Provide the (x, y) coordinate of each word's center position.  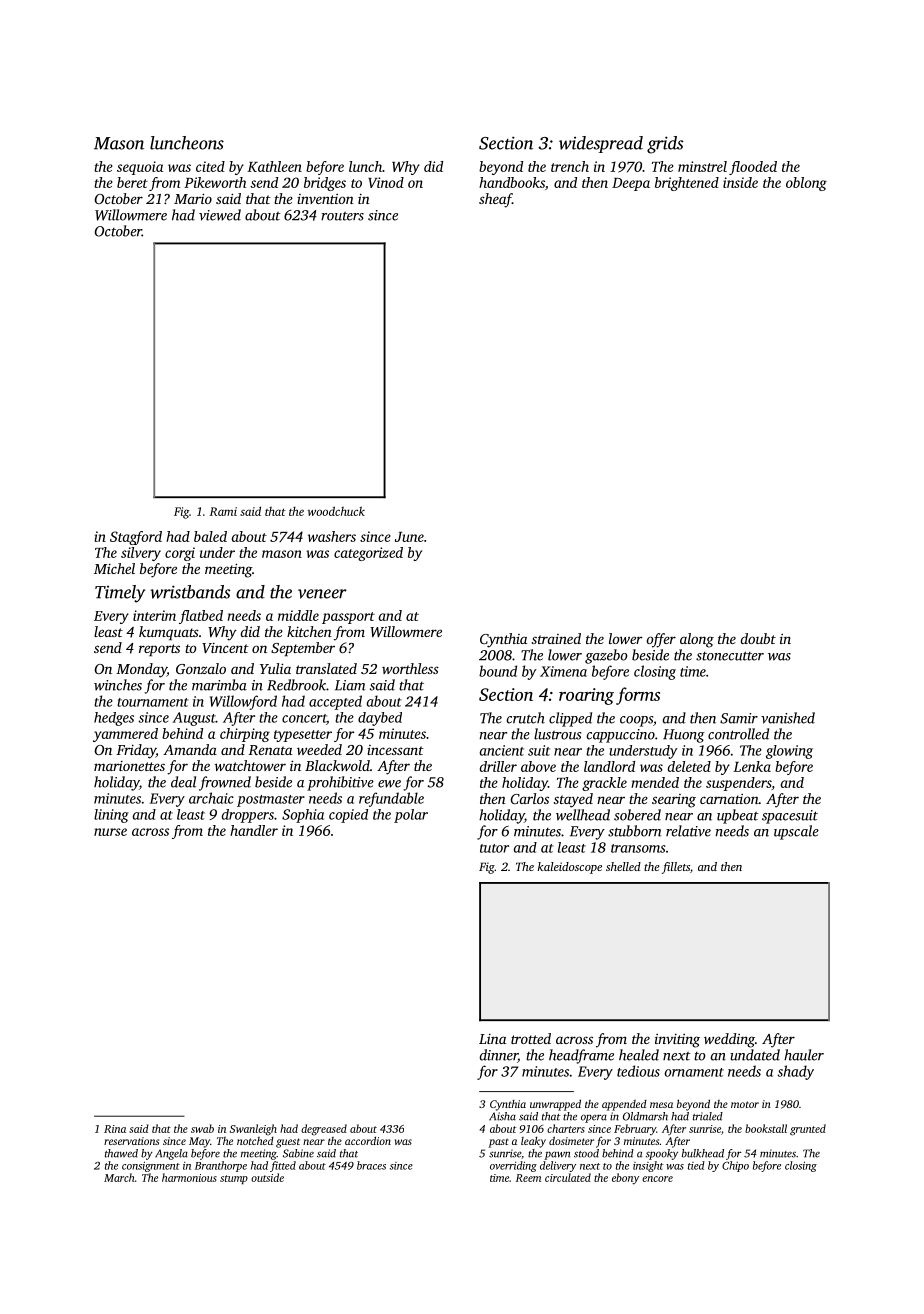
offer (661, 640)
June (409, 537)
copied (348, 816)
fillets (676, 868)
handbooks (512, 182)
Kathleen (274, 166)
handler (254, 830)
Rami (223, 511)
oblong (806, 184)
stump (234, 1179)
